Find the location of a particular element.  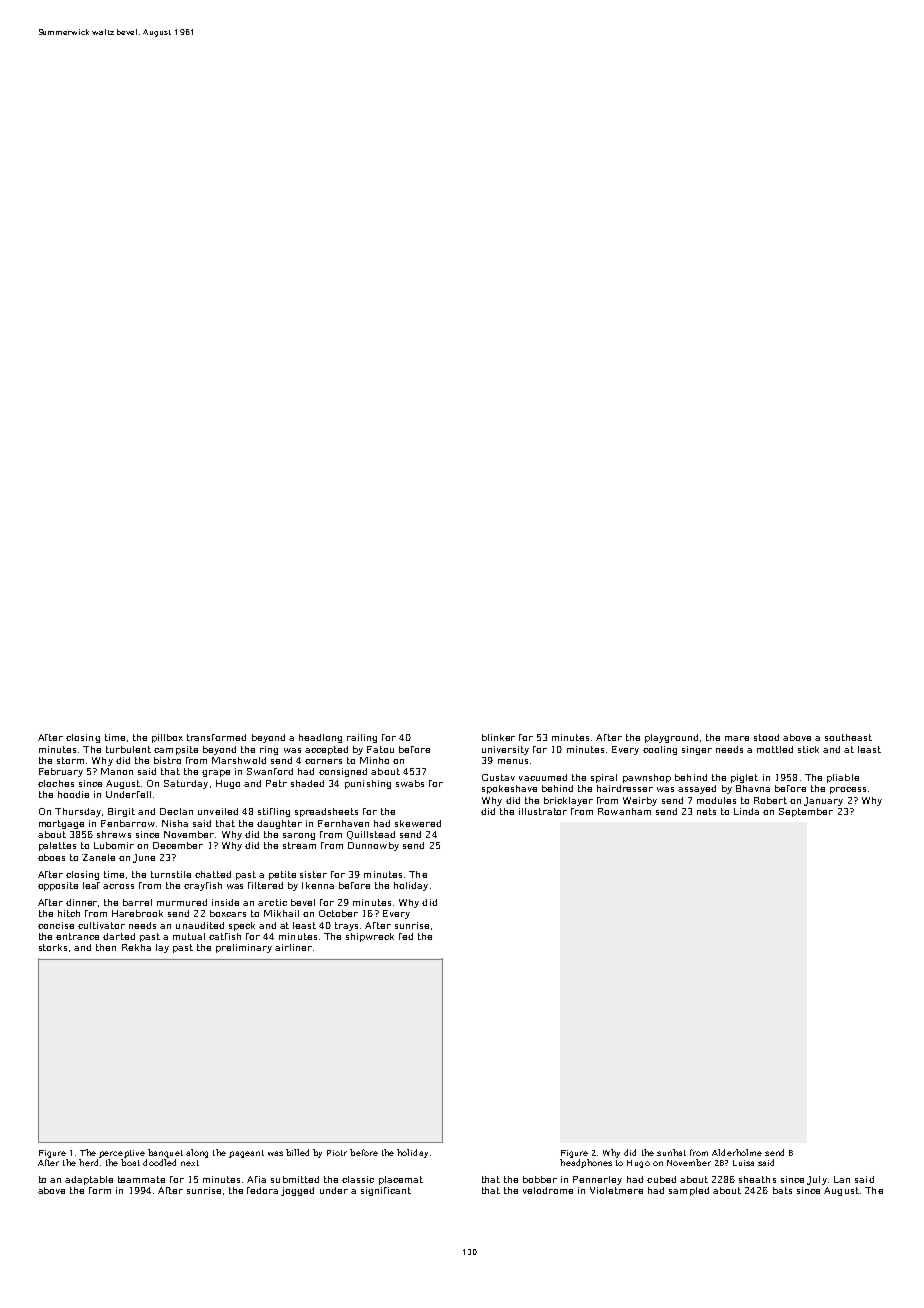

Alderholme is located at coordinates (737, 1152).
